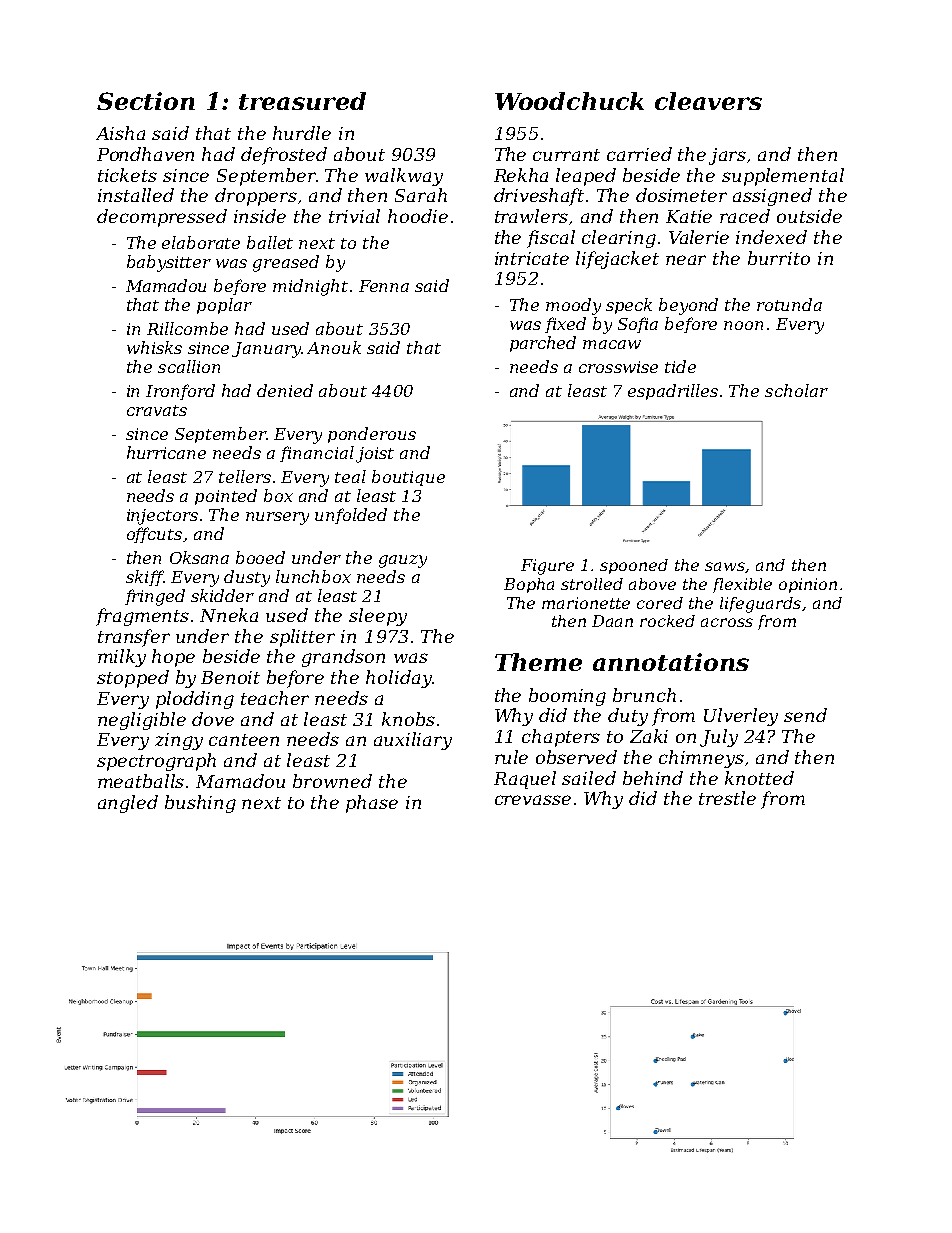 Image resolution: width=952 pixels, height=1233 pixels. What do you see at coordinates (727, 798) in the screenshot?
I see `trestle` at bounding box center [727, 798].
